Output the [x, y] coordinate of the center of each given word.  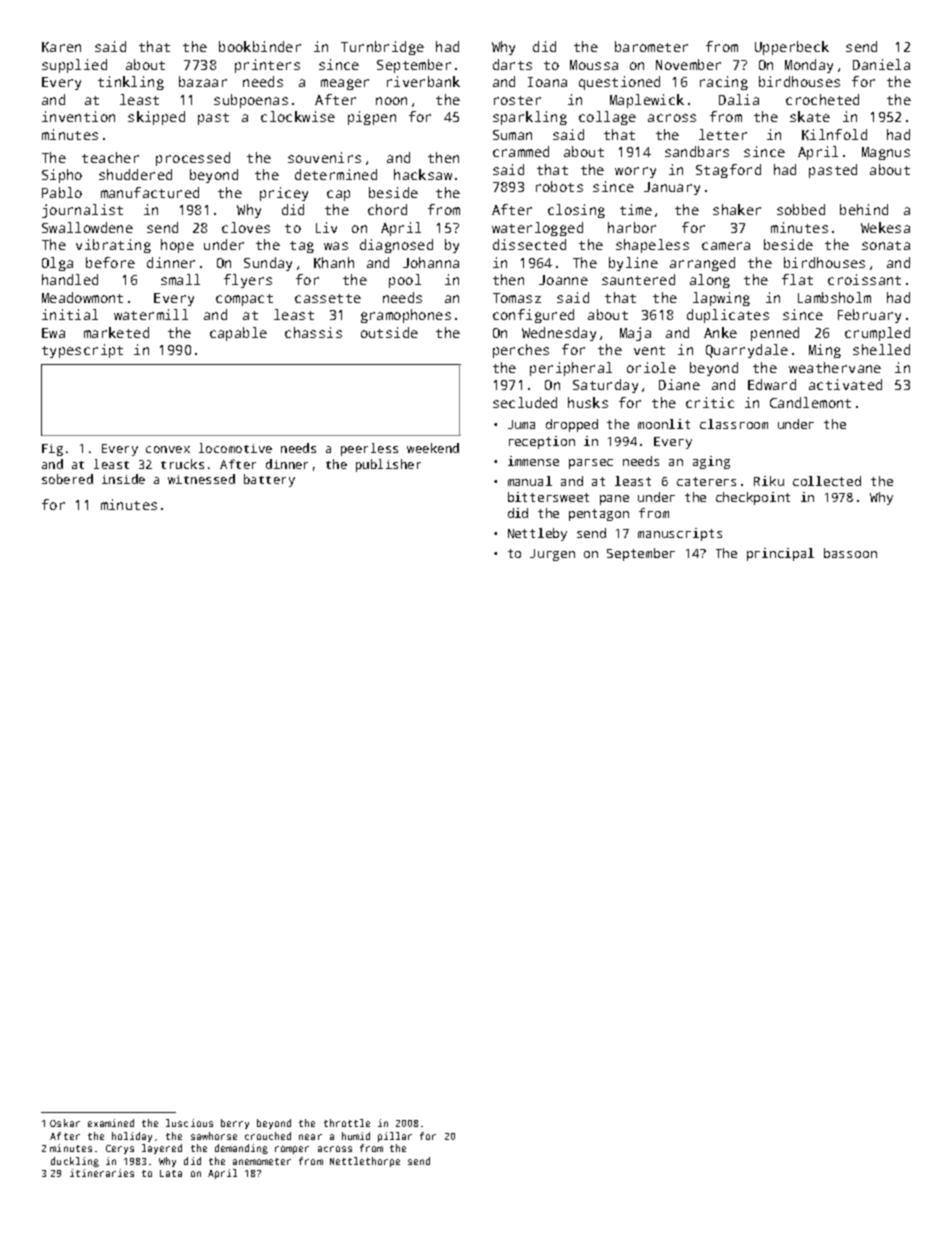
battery [269, 480]
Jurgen [552, 555]
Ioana [547, 82]
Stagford [728, 171]
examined [111, 1123]
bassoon [850, 553]
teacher [110, 157]
